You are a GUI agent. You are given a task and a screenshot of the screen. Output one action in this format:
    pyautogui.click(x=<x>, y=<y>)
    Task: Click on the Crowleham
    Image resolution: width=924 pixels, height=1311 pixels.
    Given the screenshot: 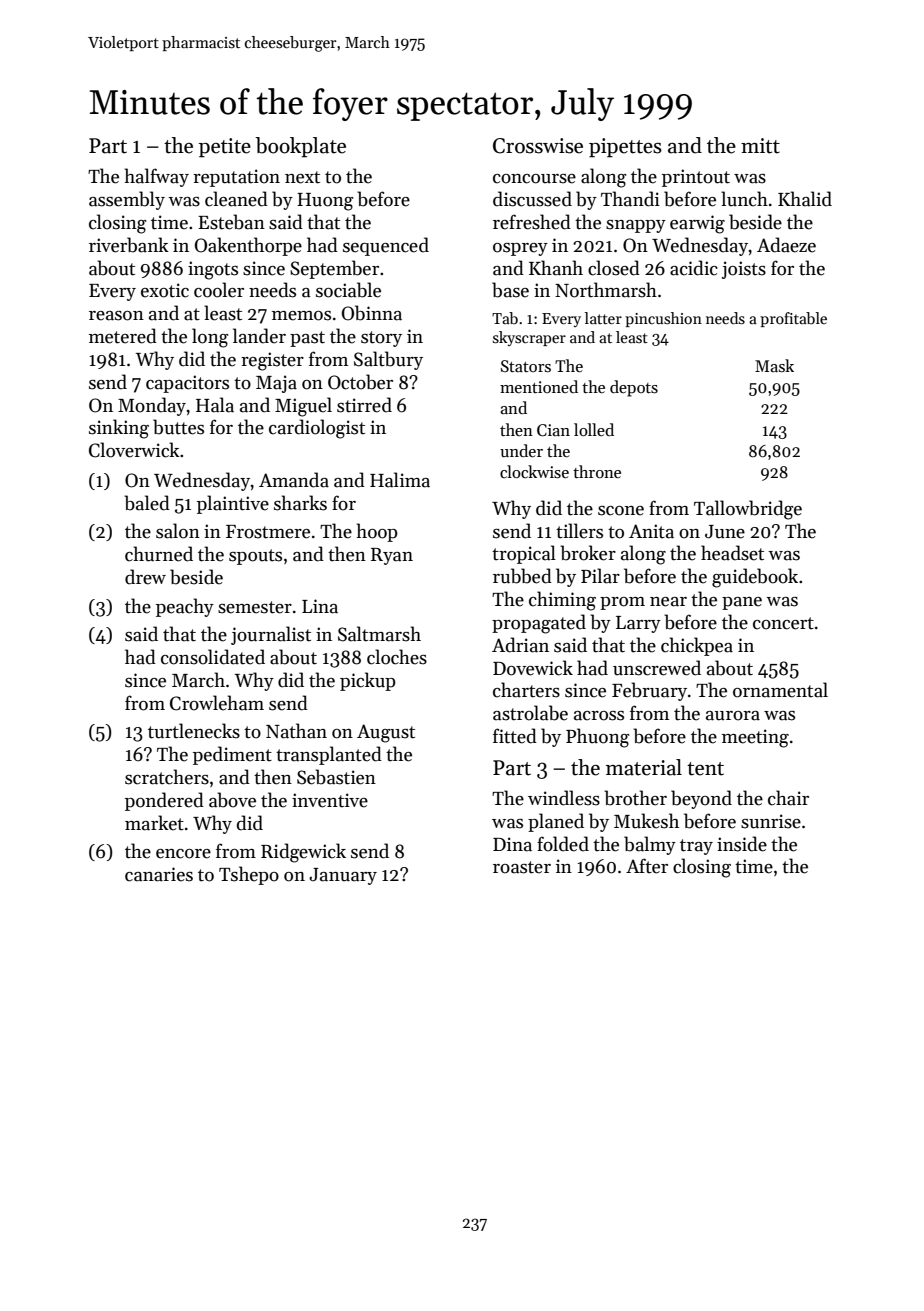 What is the action you would take?
    pyautogui.click(x=217, y=703)
